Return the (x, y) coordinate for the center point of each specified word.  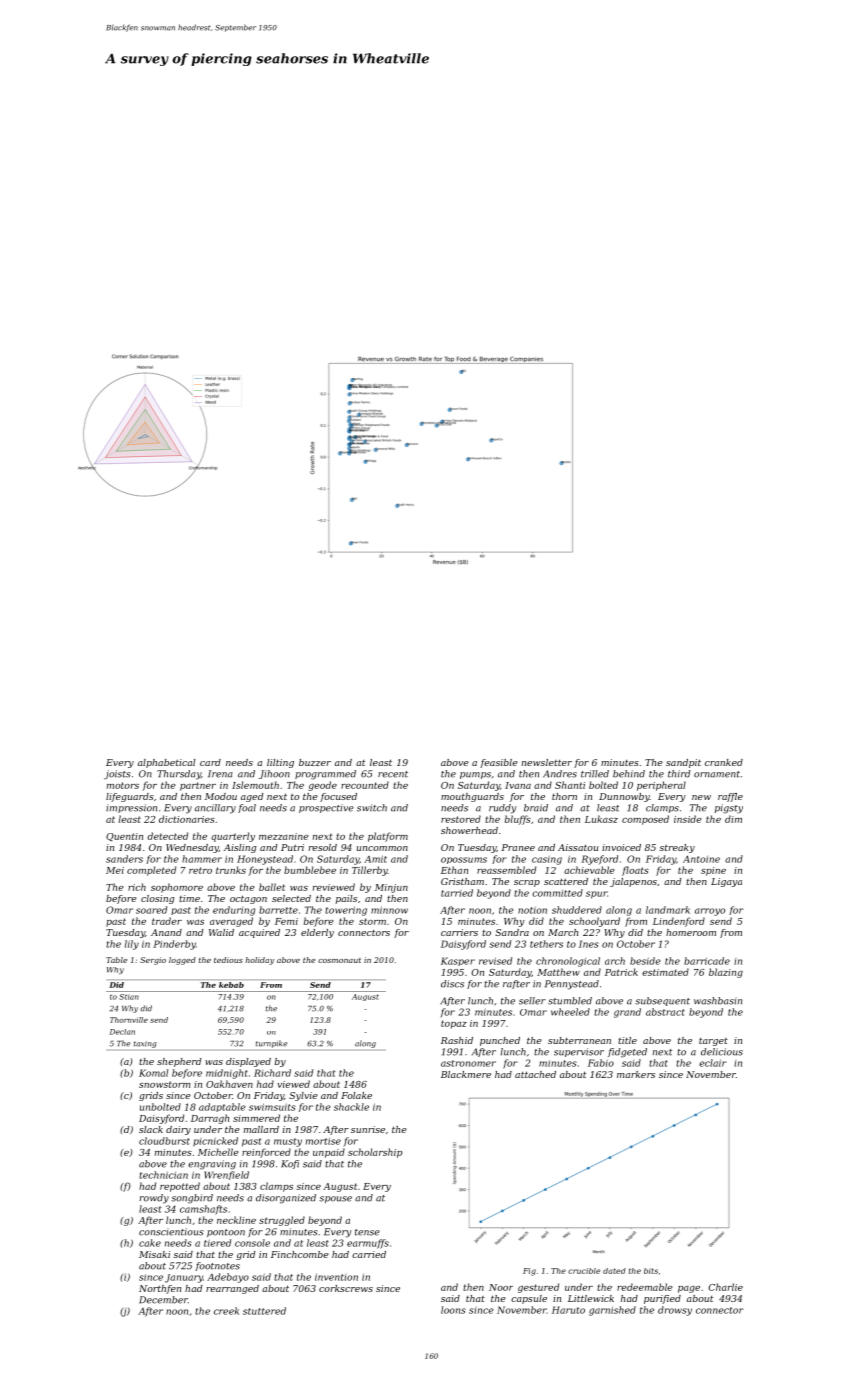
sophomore (177, 888)
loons (453, 1310)
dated (614, 1271)
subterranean (579, 1040)
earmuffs (368, 1244)
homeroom (691, 932)
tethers (546, 944)
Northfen (160, 1289)
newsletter (547, 762)
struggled (282, 1221)
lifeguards (130, 797)
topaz (454, 1024)
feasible (499, 763)
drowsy (675, 1311)
